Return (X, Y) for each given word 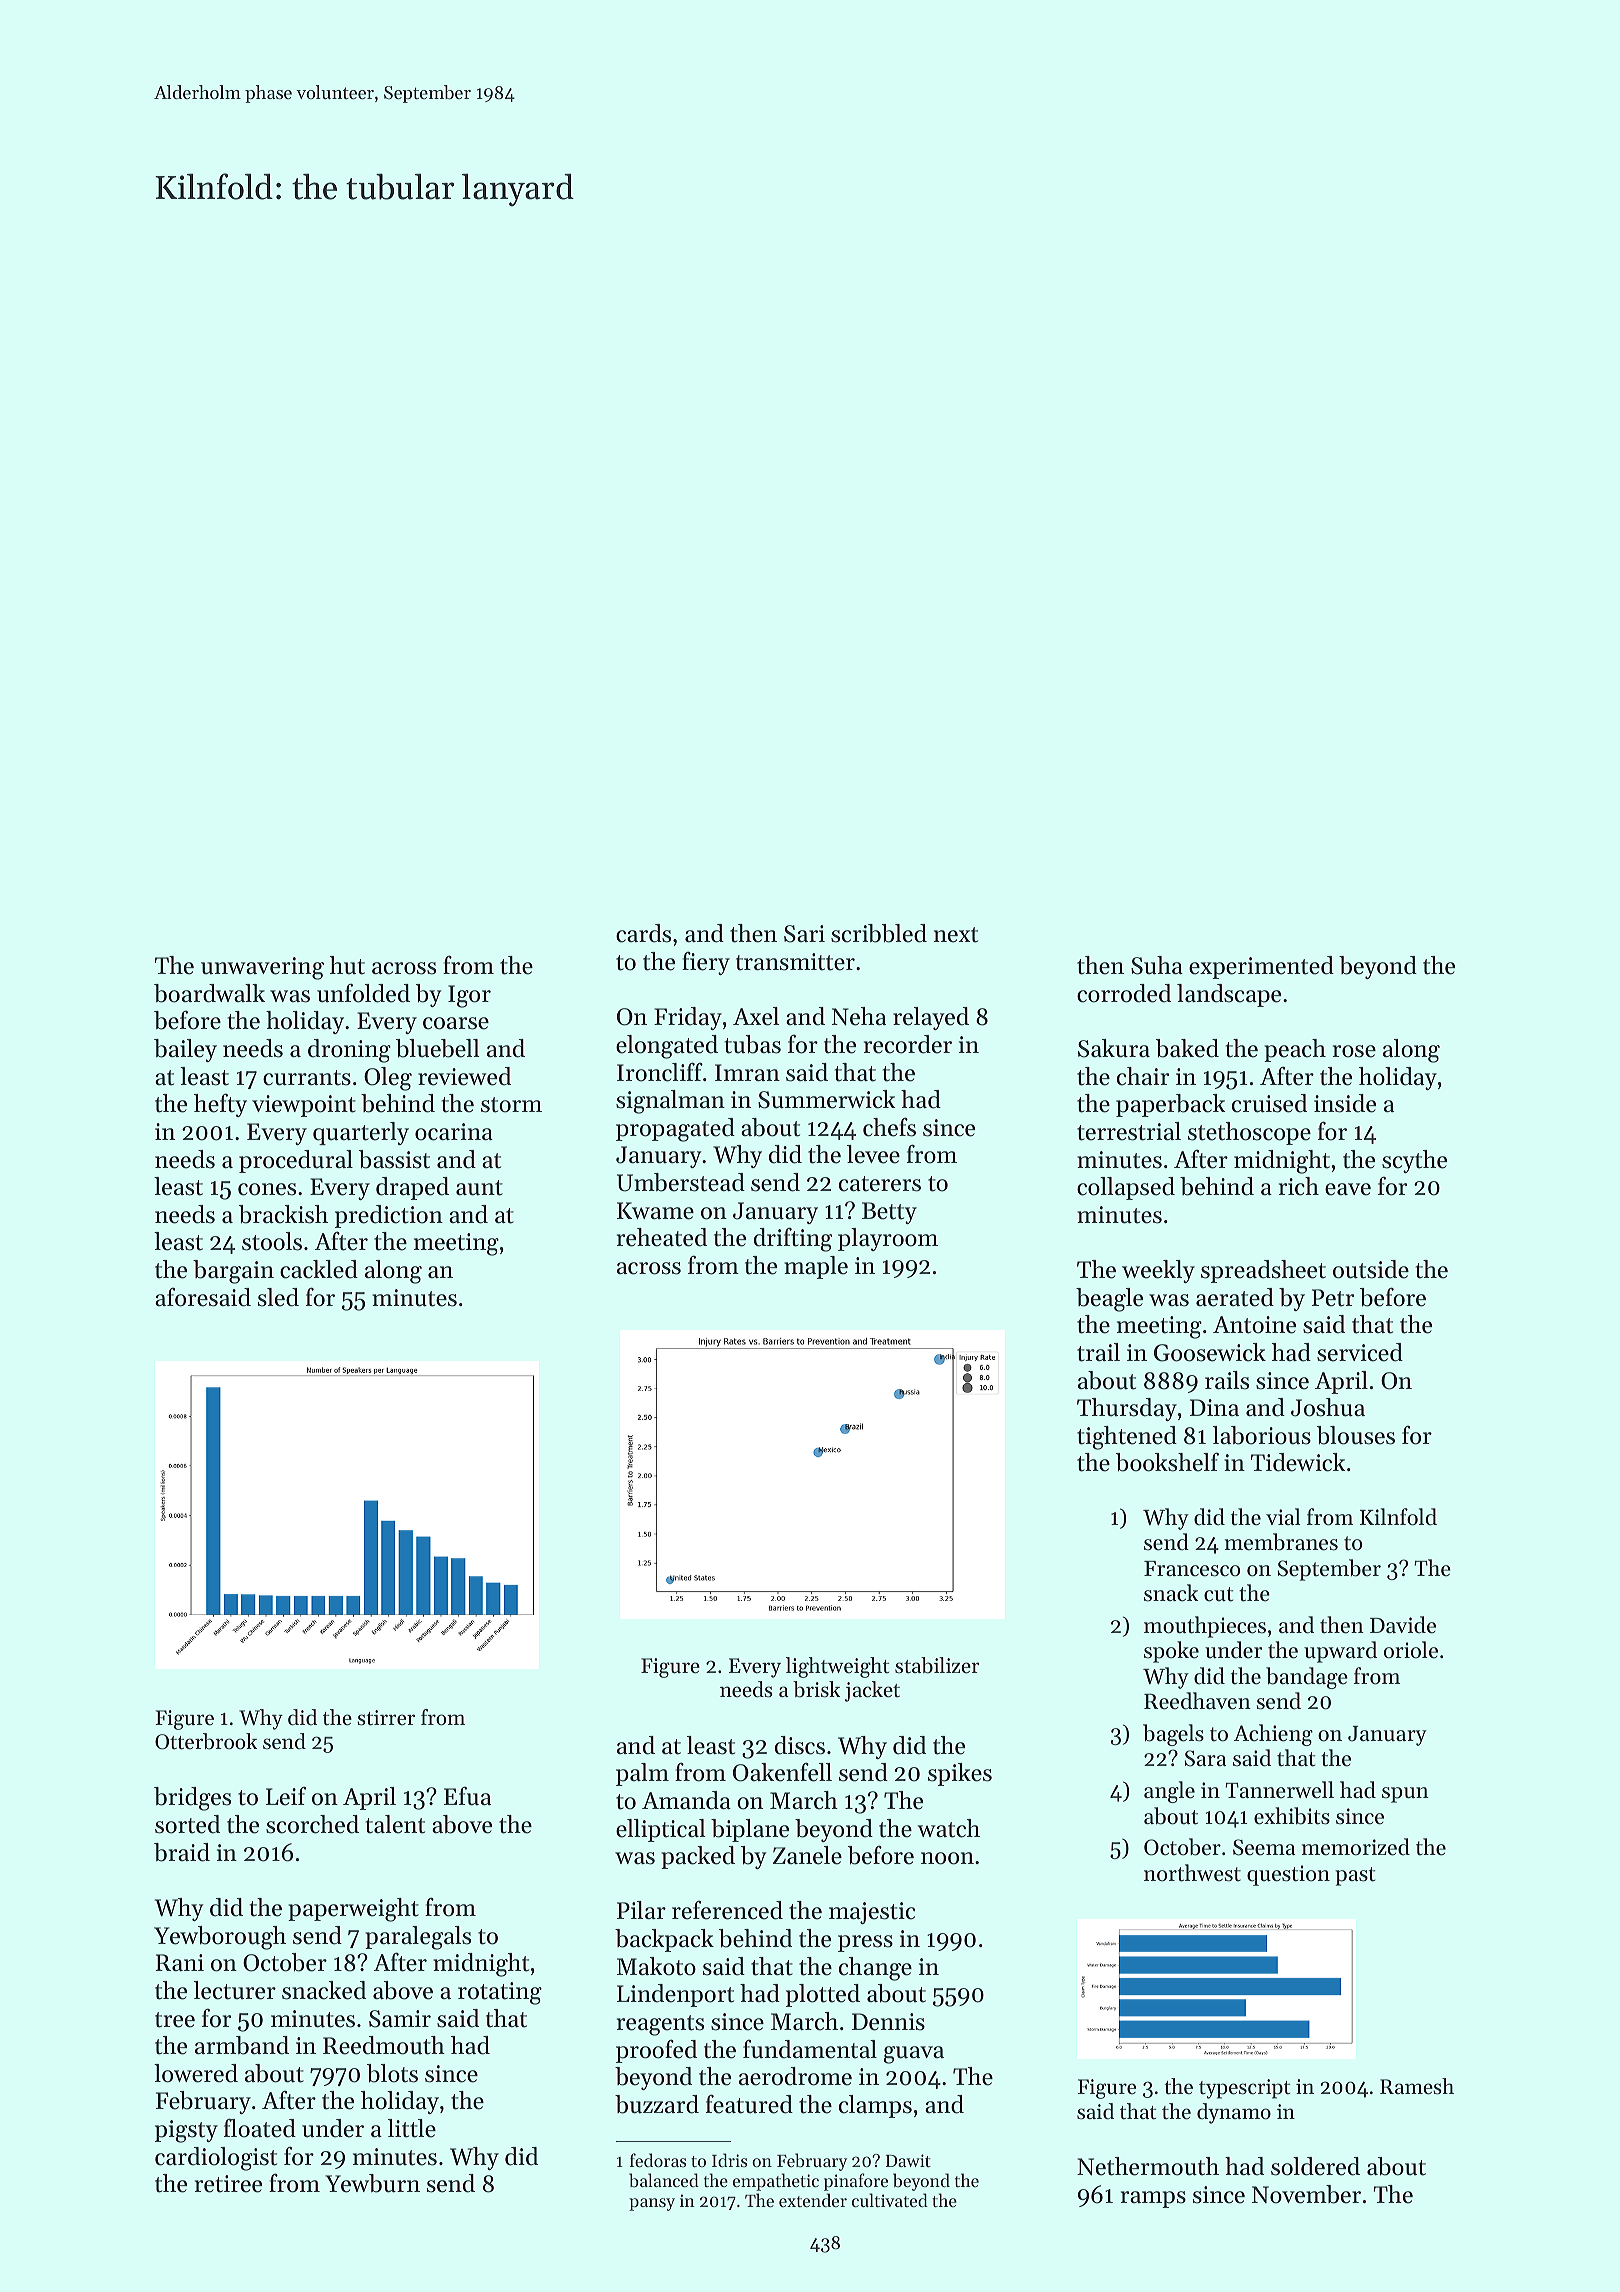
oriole (1411, 1650)
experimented (1261, 967)
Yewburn (372, 2183)
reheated (662, 1237)
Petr (1333, 1298)
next (956, 935)
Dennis (888, 2022)
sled (278, 1297)
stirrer (386, 1718)
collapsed (1126, 1188)
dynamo (1234, 2113)
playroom (888, 1239)
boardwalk (209, 993)
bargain (233, 1272)
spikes (960, 1774)
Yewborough (220, 1938)
